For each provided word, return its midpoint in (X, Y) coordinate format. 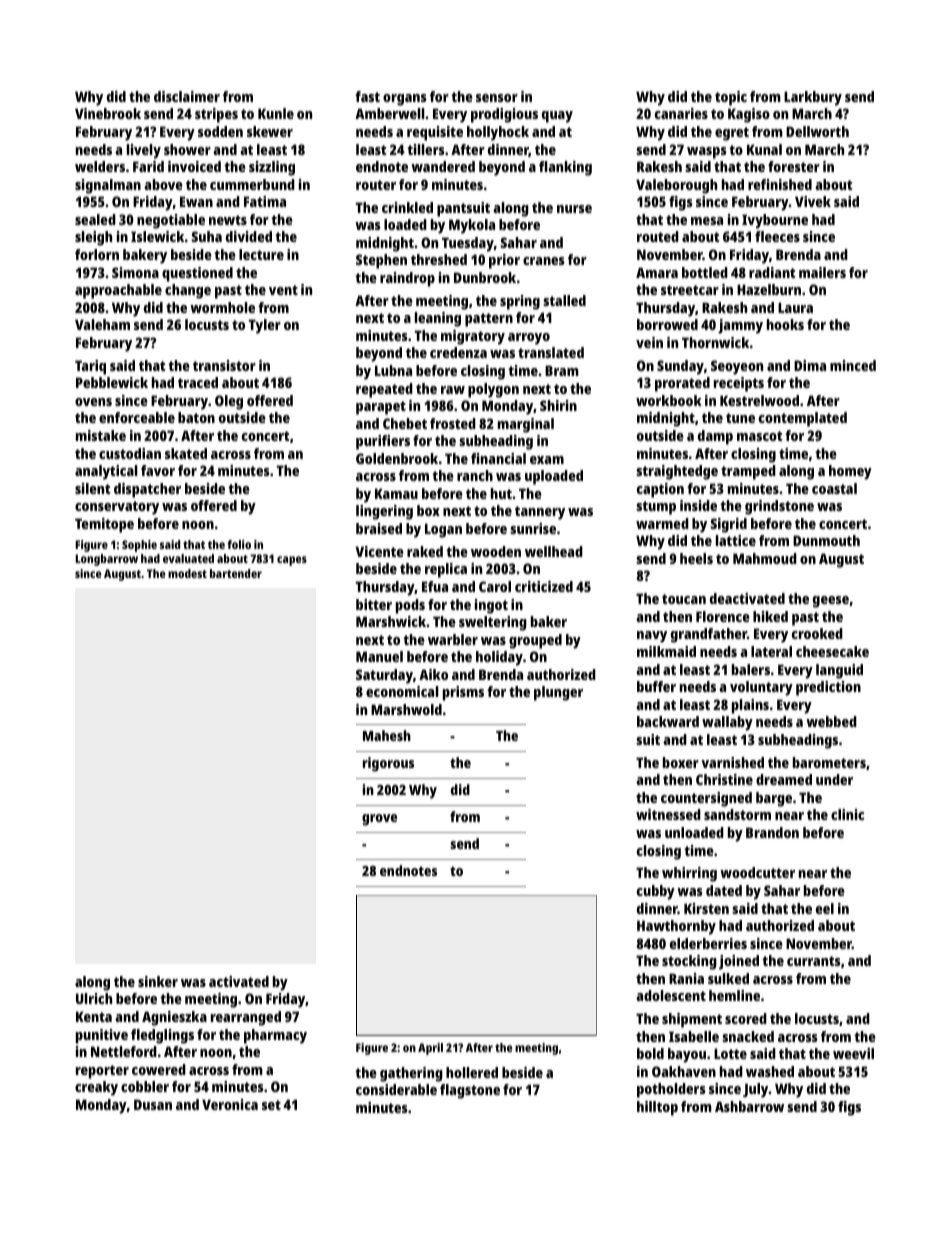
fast (367, 96)
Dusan (153, 1104)
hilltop (657, 1108)
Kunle (276, 113)
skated (186, 453)
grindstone (779, 507)
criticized (544, 586)
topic (731, 98)
